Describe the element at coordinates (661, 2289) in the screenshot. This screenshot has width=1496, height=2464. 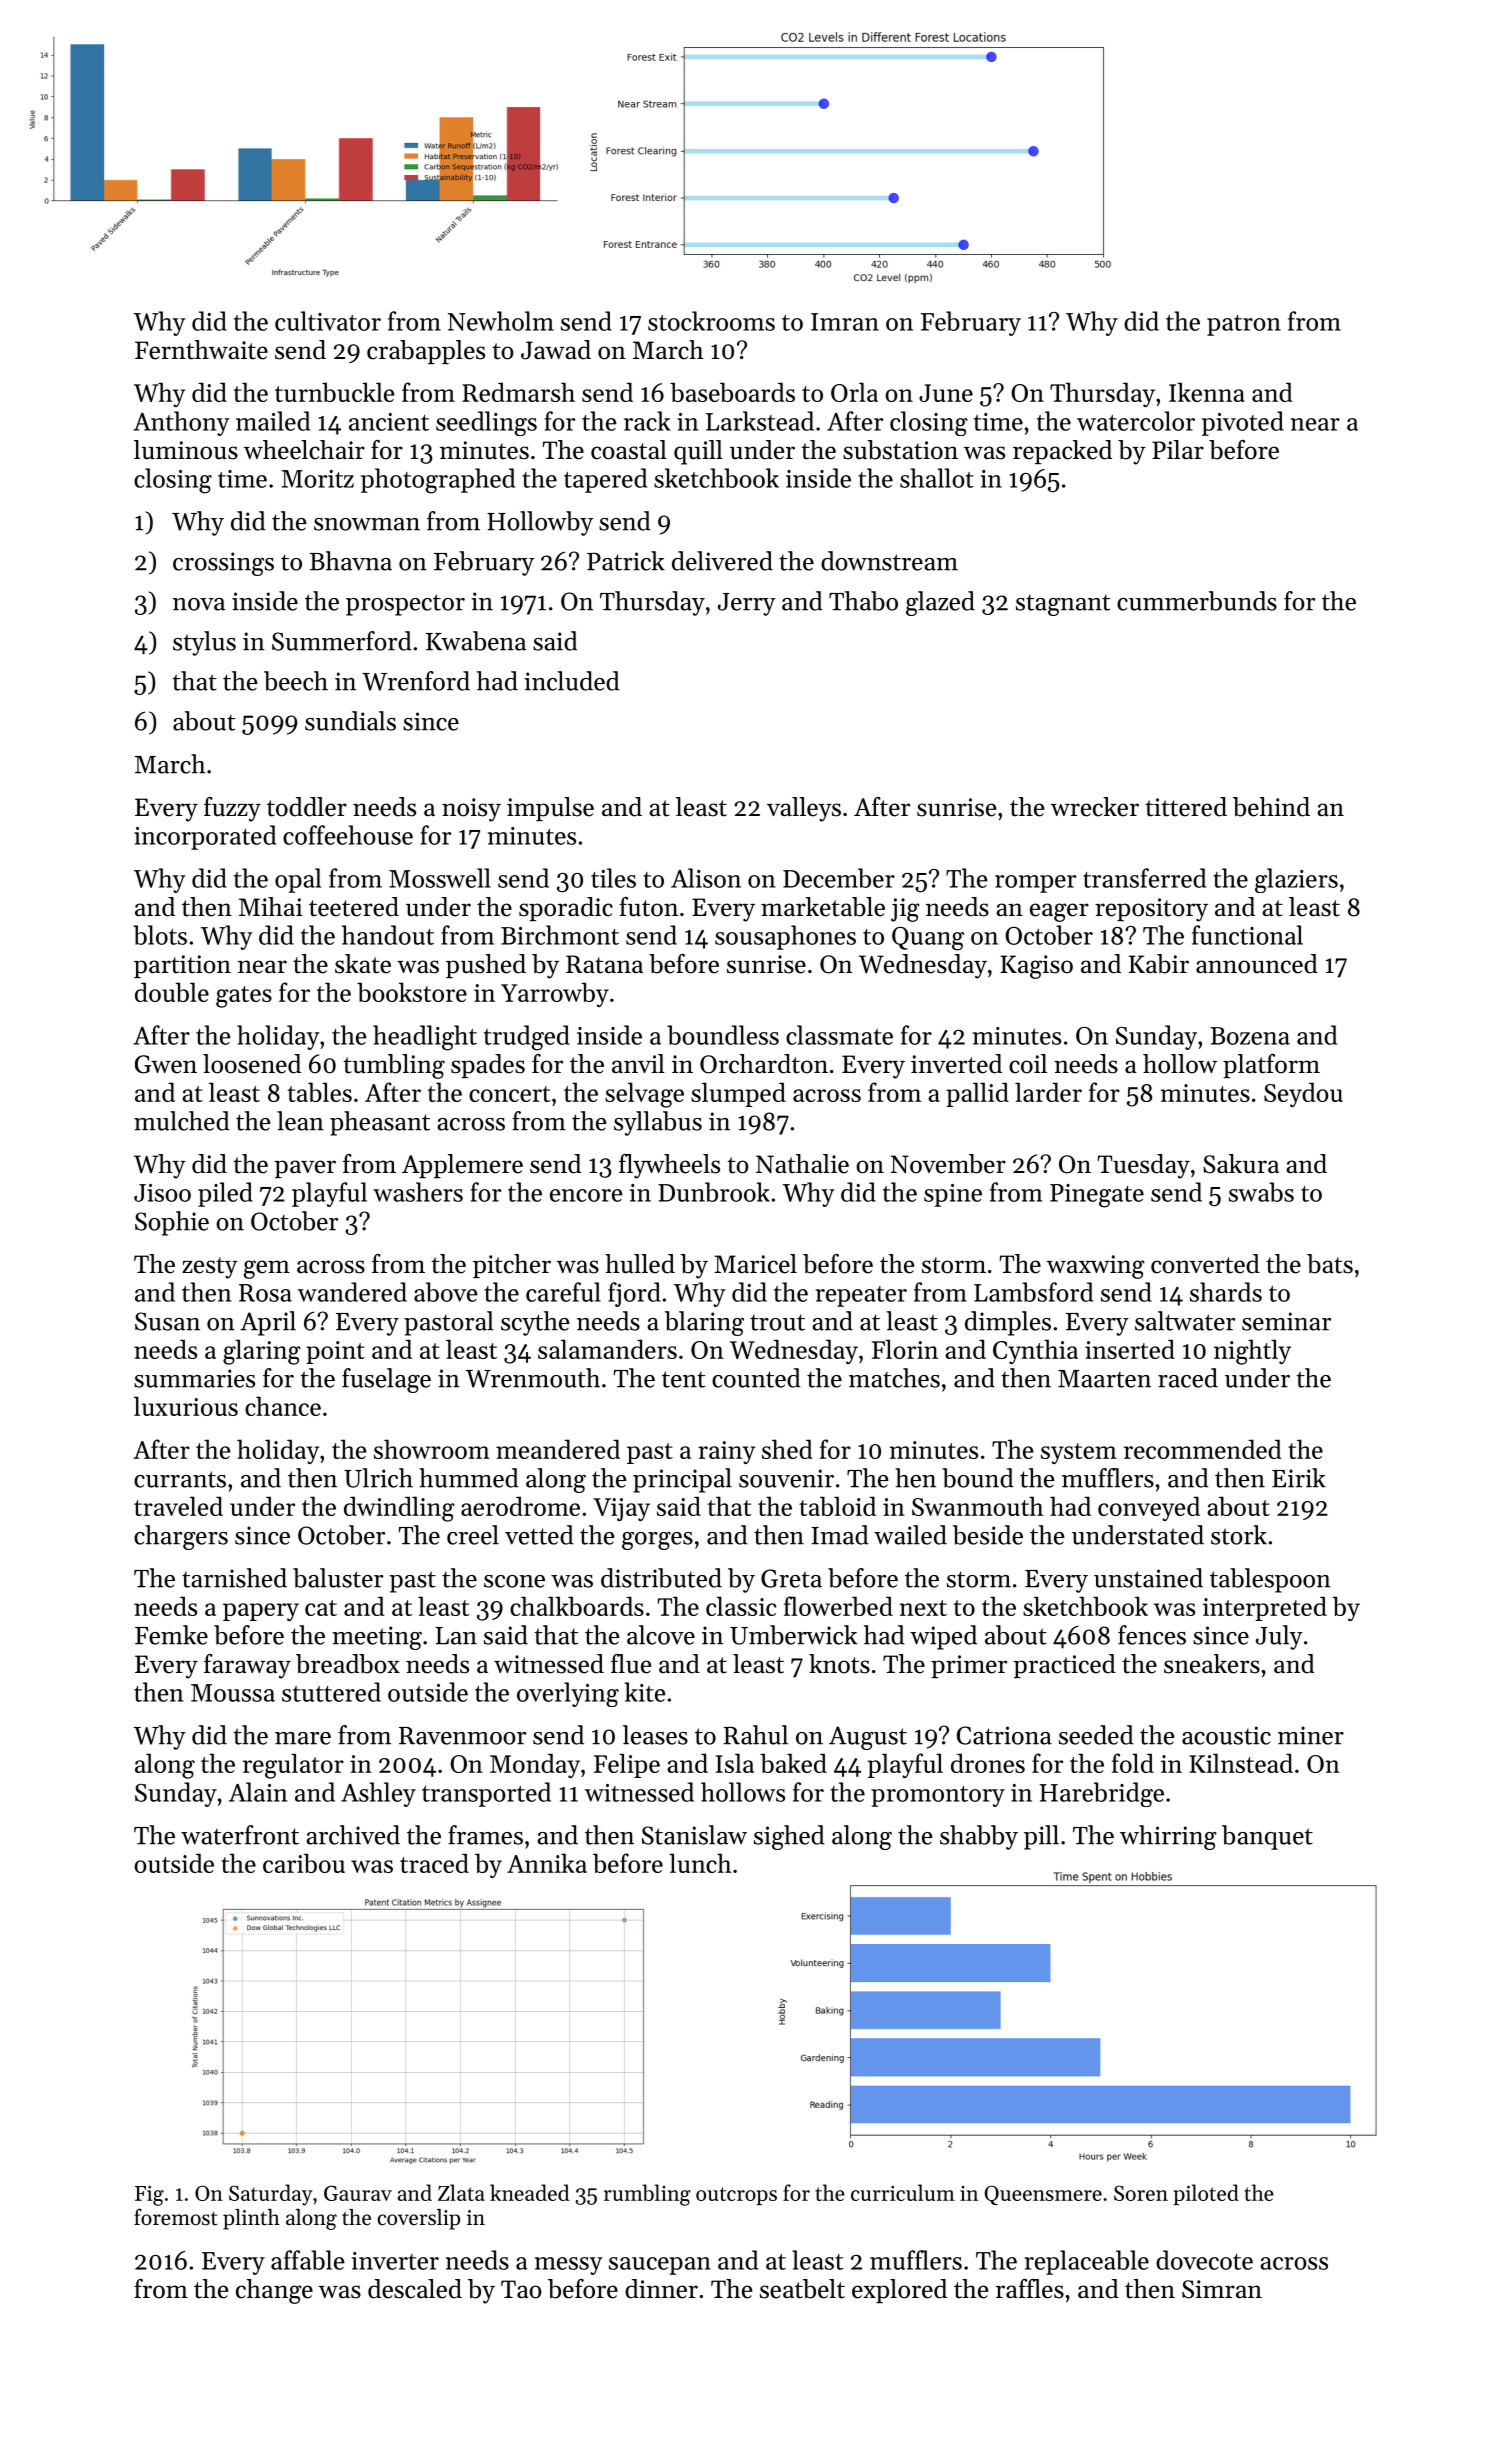
I see `dinner` at that location.
